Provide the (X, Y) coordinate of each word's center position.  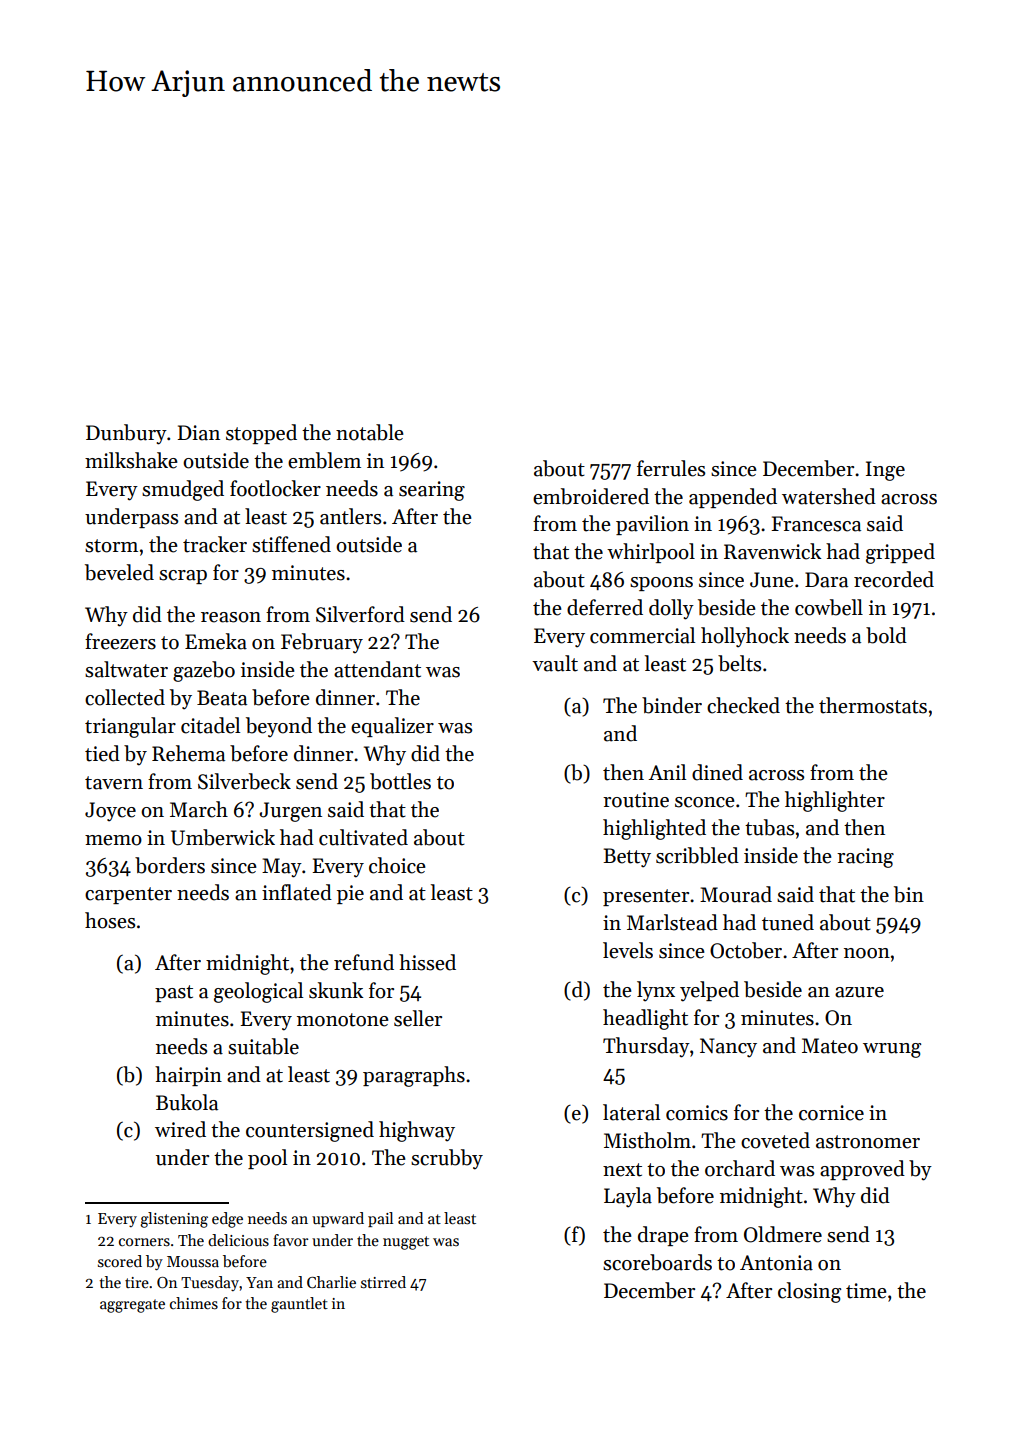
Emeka (216, 641)
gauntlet (299, 1305)
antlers (350, 516)
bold (886, 635)
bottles (400, 781)
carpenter (128, 895)
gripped (900, 553)
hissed (427, 962)
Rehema (188, 753)
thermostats (873, 705)
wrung (892, 1050)
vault (555, 663)
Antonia (776, 1263)
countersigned (310, 1131)
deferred (605, 607)
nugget (406, 1243)
